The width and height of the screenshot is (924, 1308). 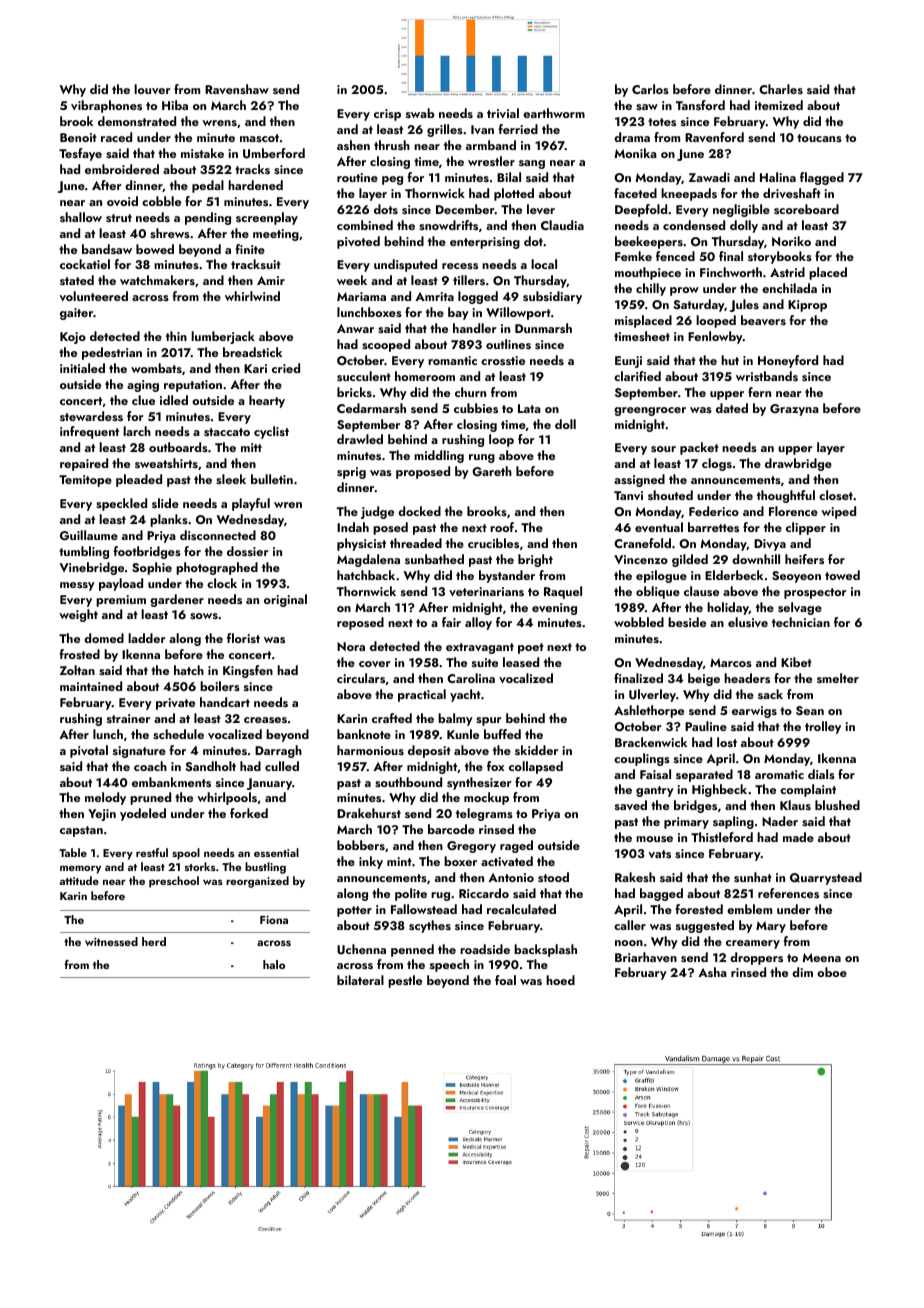 I want to click on trolley, so click(x=823, y=727).
